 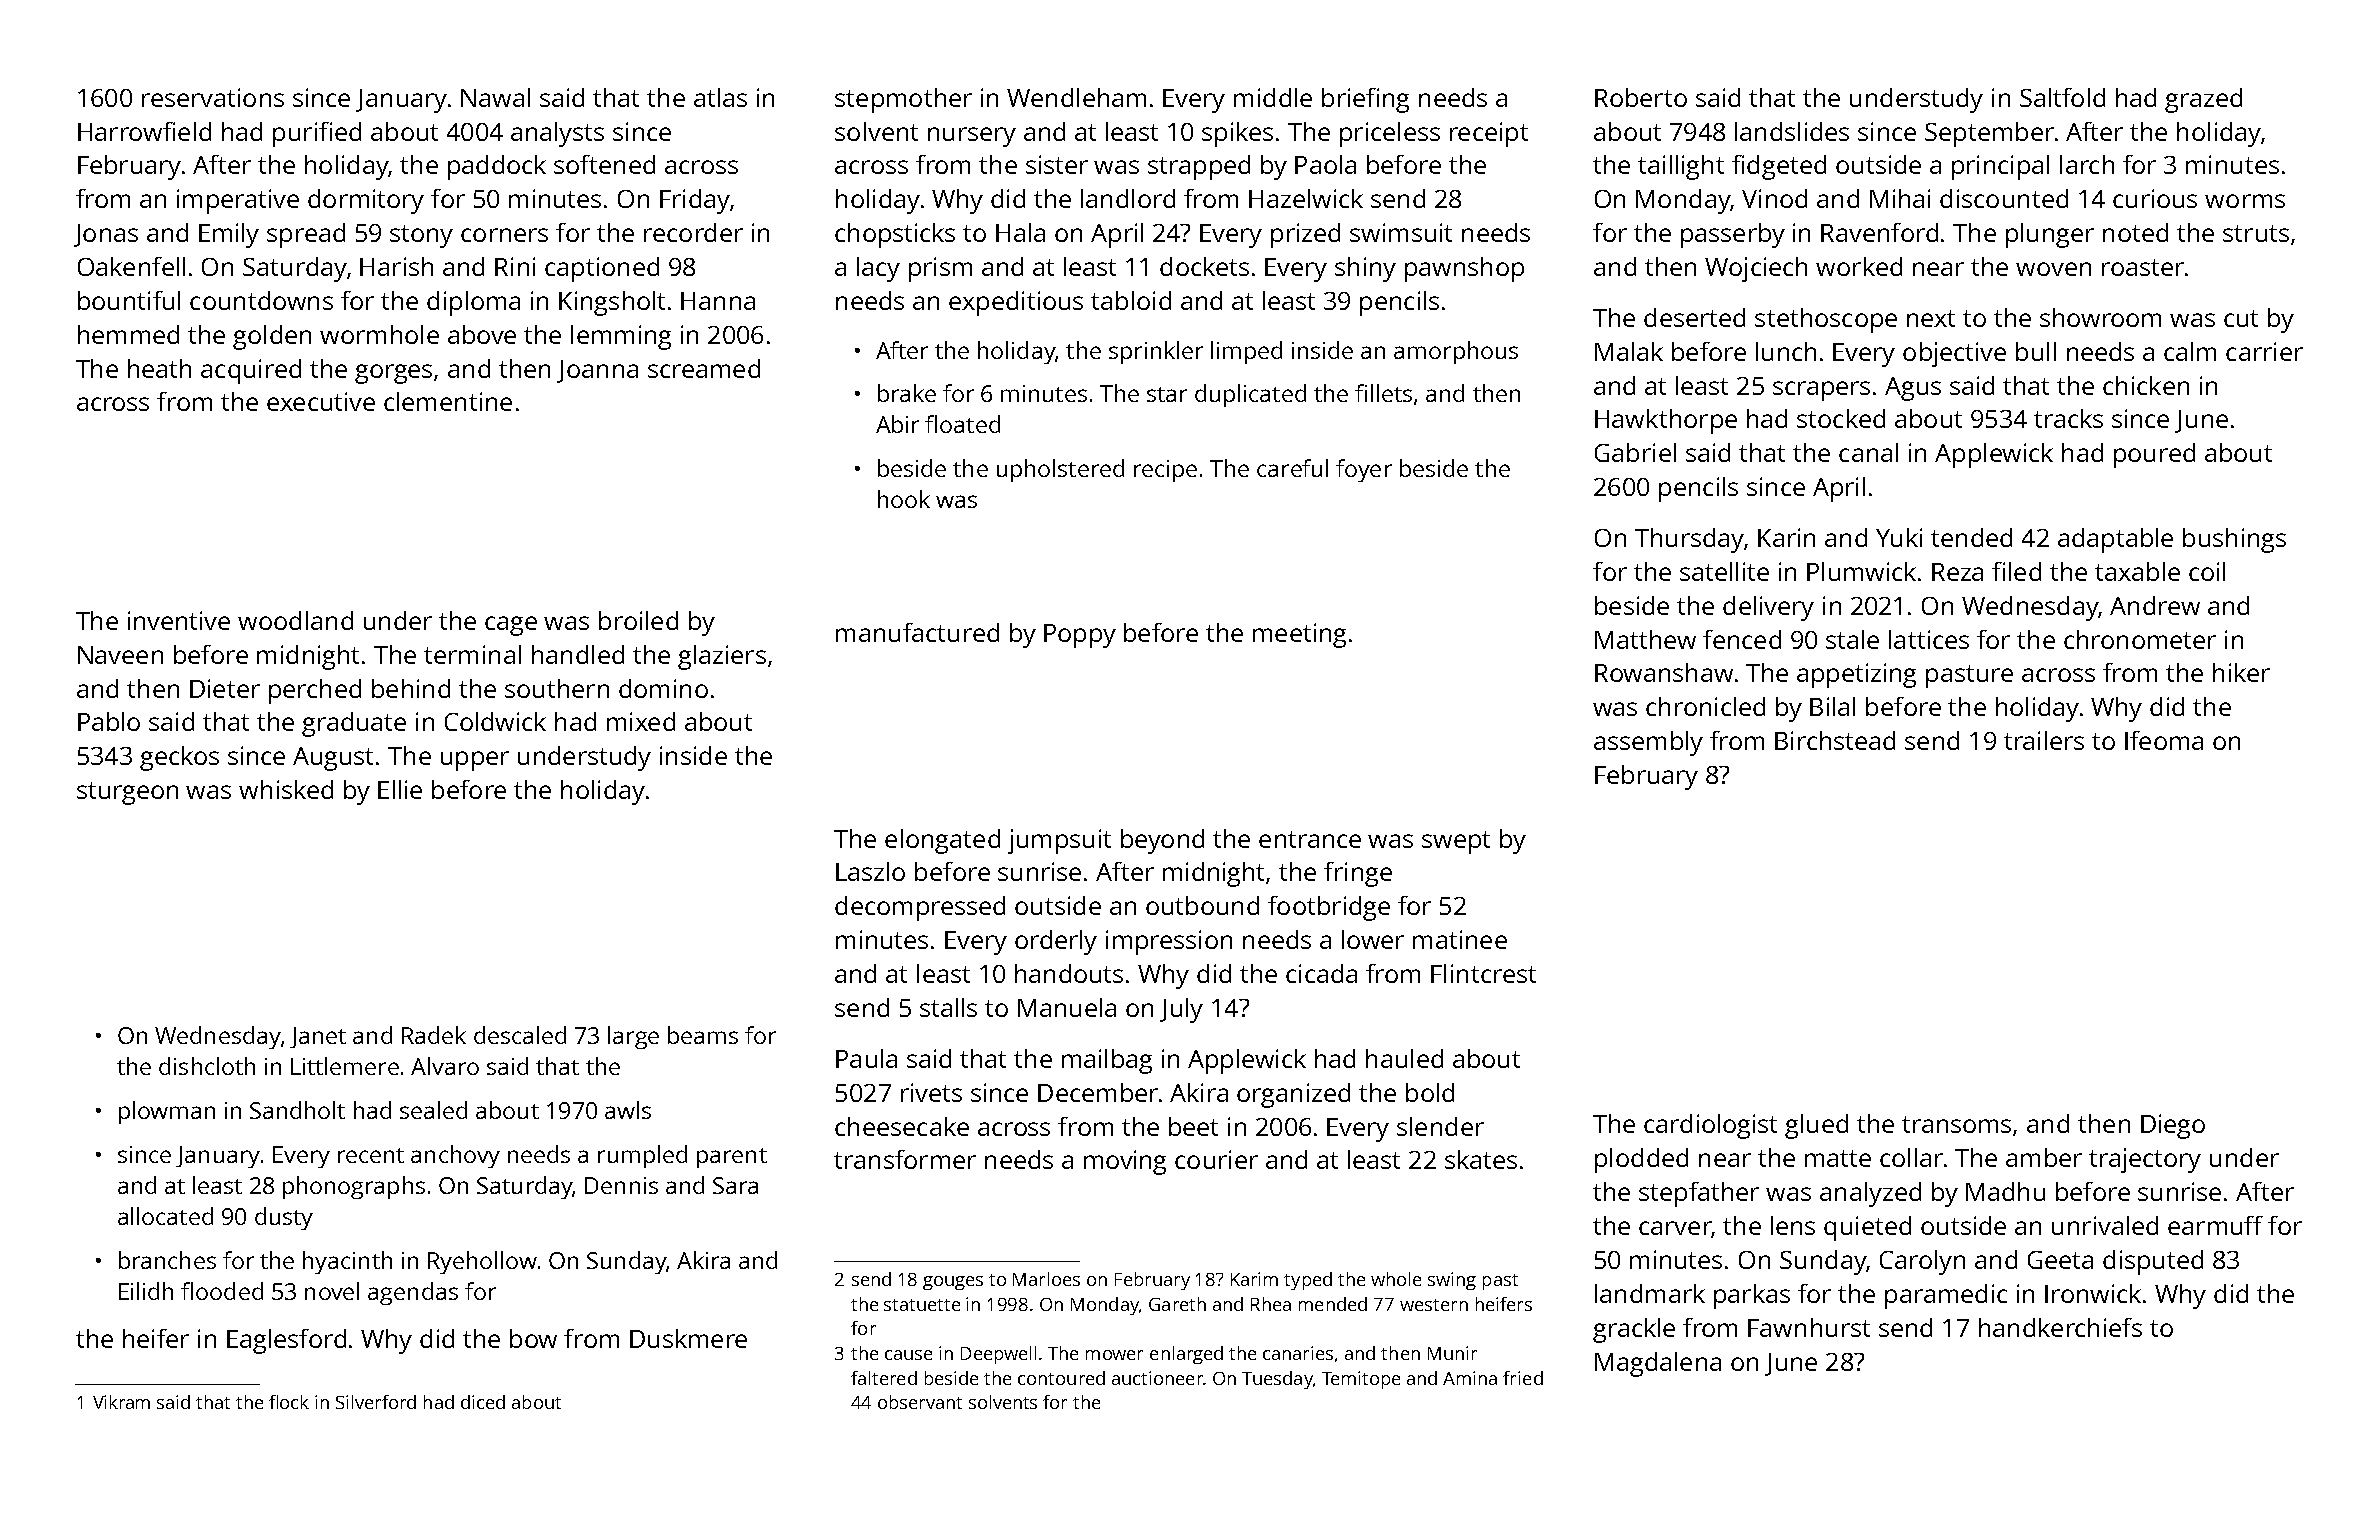 What do you see at coordinates (1523, 1378) in the screenshot?
I see `fried` at bounding box center [1523, 1378].
